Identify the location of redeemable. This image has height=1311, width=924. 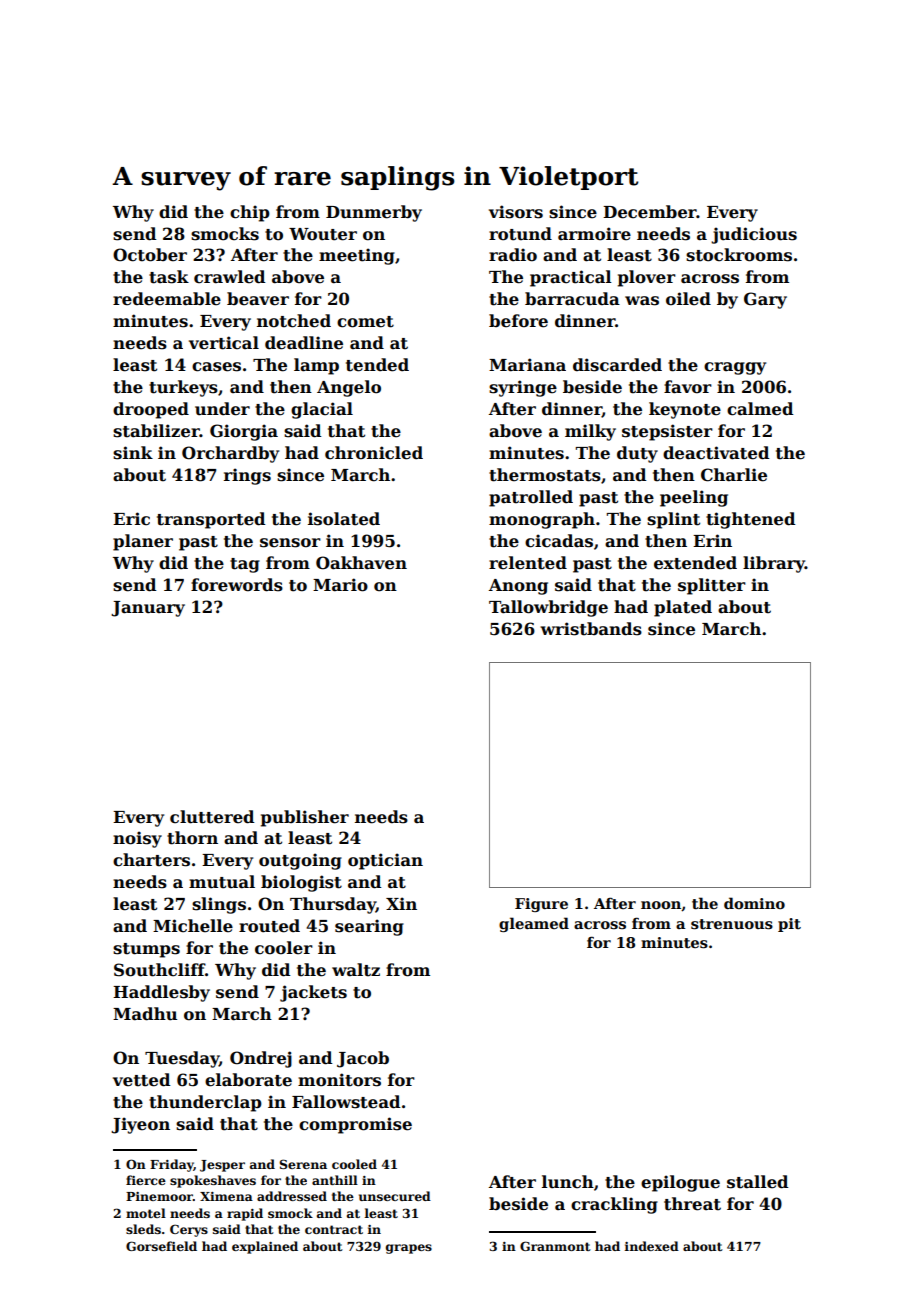
(167, 299).
